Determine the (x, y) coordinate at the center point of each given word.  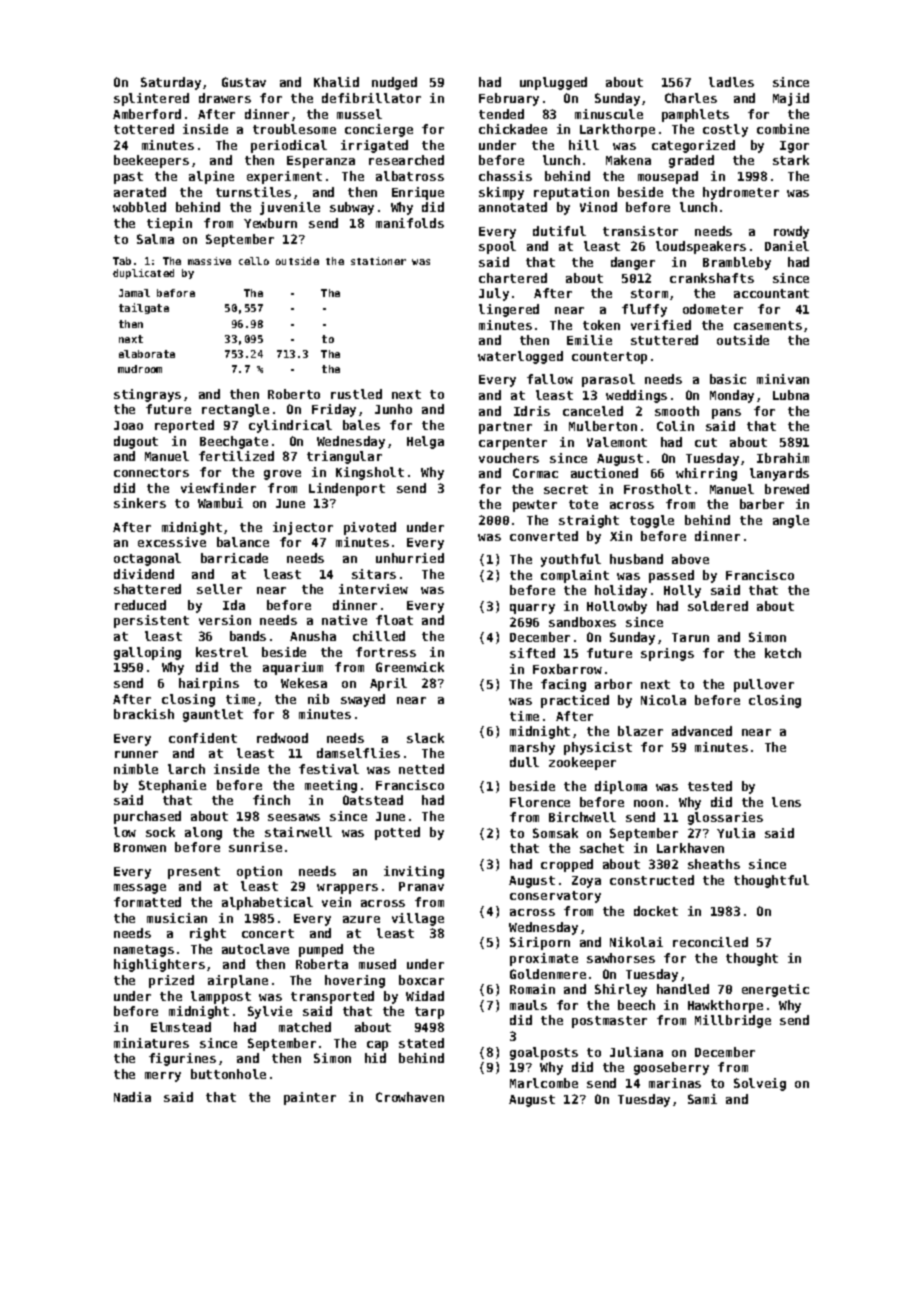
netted (421, 769)
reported (184, 426)
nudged (394, 83)
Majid (791, 99)
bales (361, 425)
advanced (702, 731)
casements (768, 325)
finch (271, 800)
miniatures (151, 1043)
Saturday (171, 83)
